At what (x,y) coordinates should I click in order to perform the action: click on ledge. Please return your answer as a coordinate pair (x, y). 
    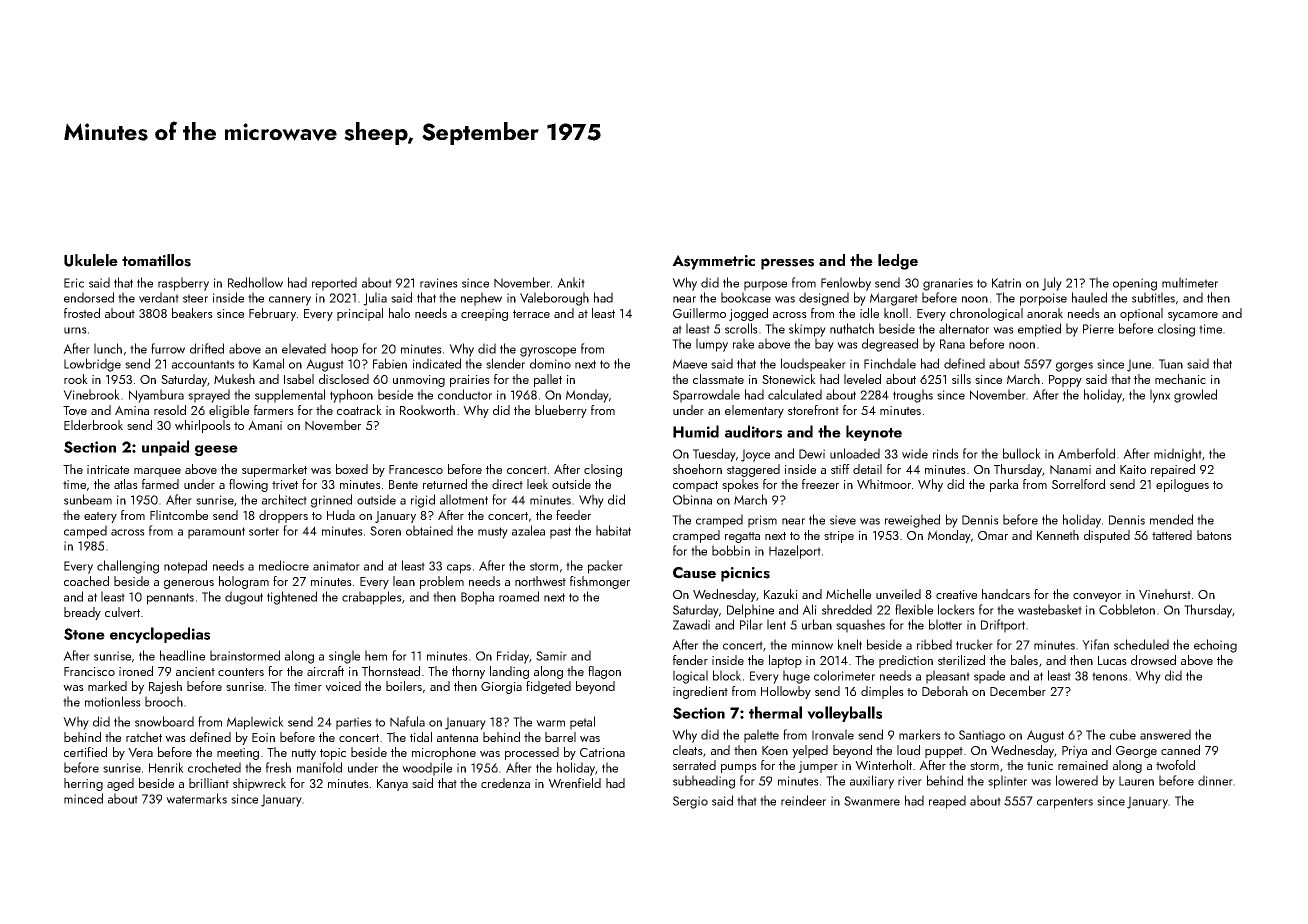
    Looking at the image, I should click on (898, 262).
